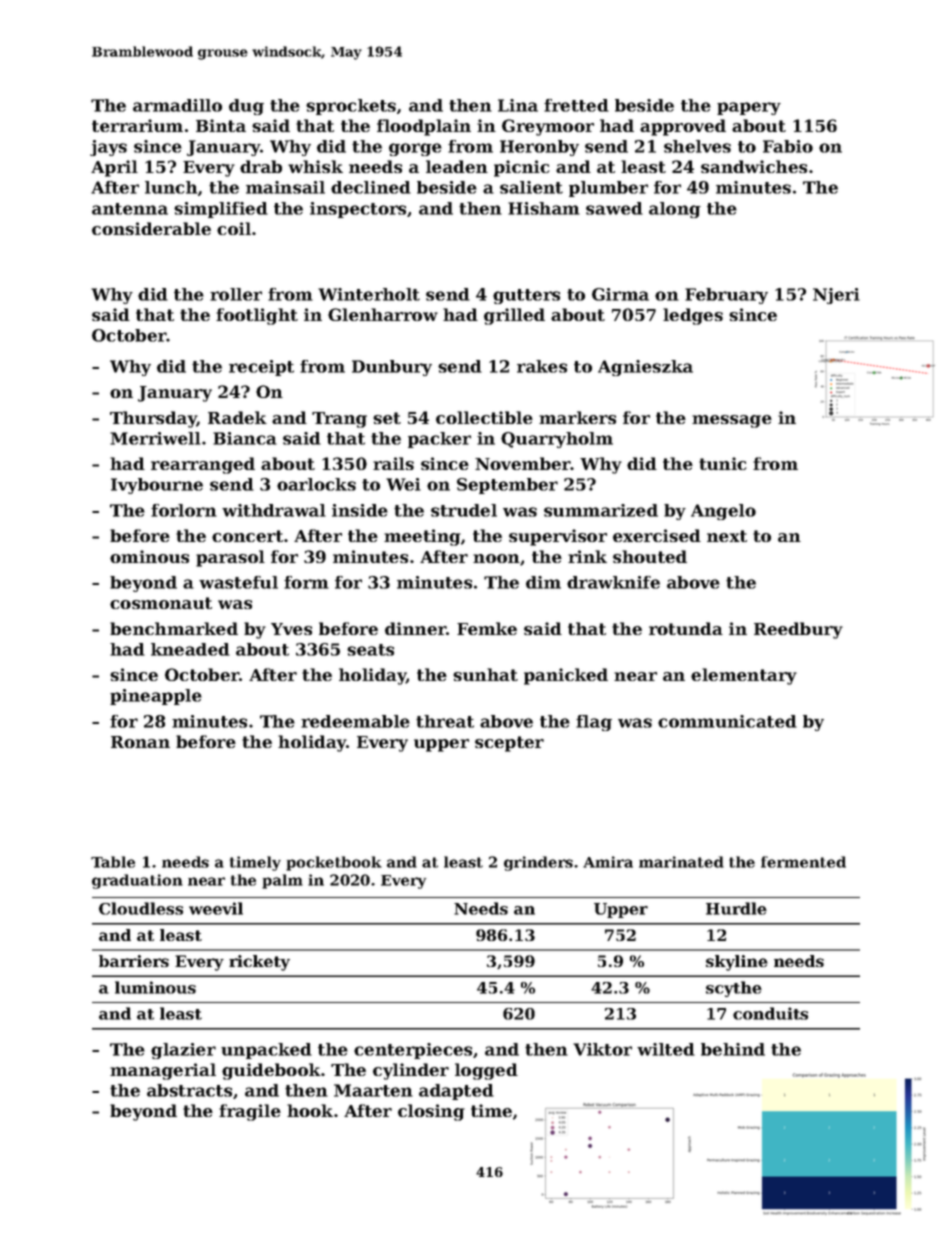  I want to click on flag, so click(594, 723).
